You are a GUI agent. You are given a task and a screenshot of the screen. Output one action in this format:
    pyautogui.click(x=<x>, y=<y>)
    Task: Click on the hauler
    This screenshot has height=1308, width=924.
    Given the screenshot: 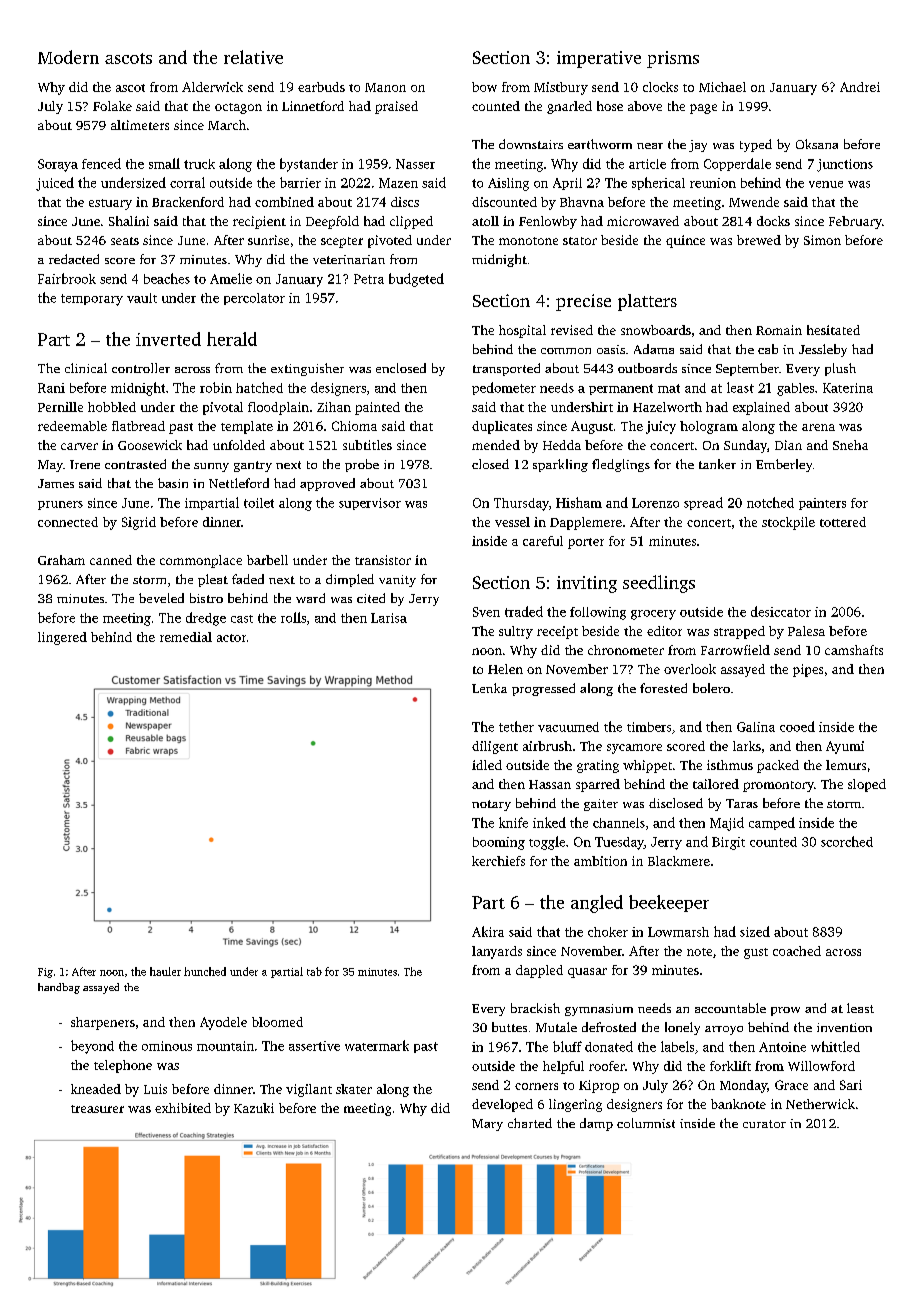 What is the action you would take?
    pyautogui.click(x=165, y=971)
